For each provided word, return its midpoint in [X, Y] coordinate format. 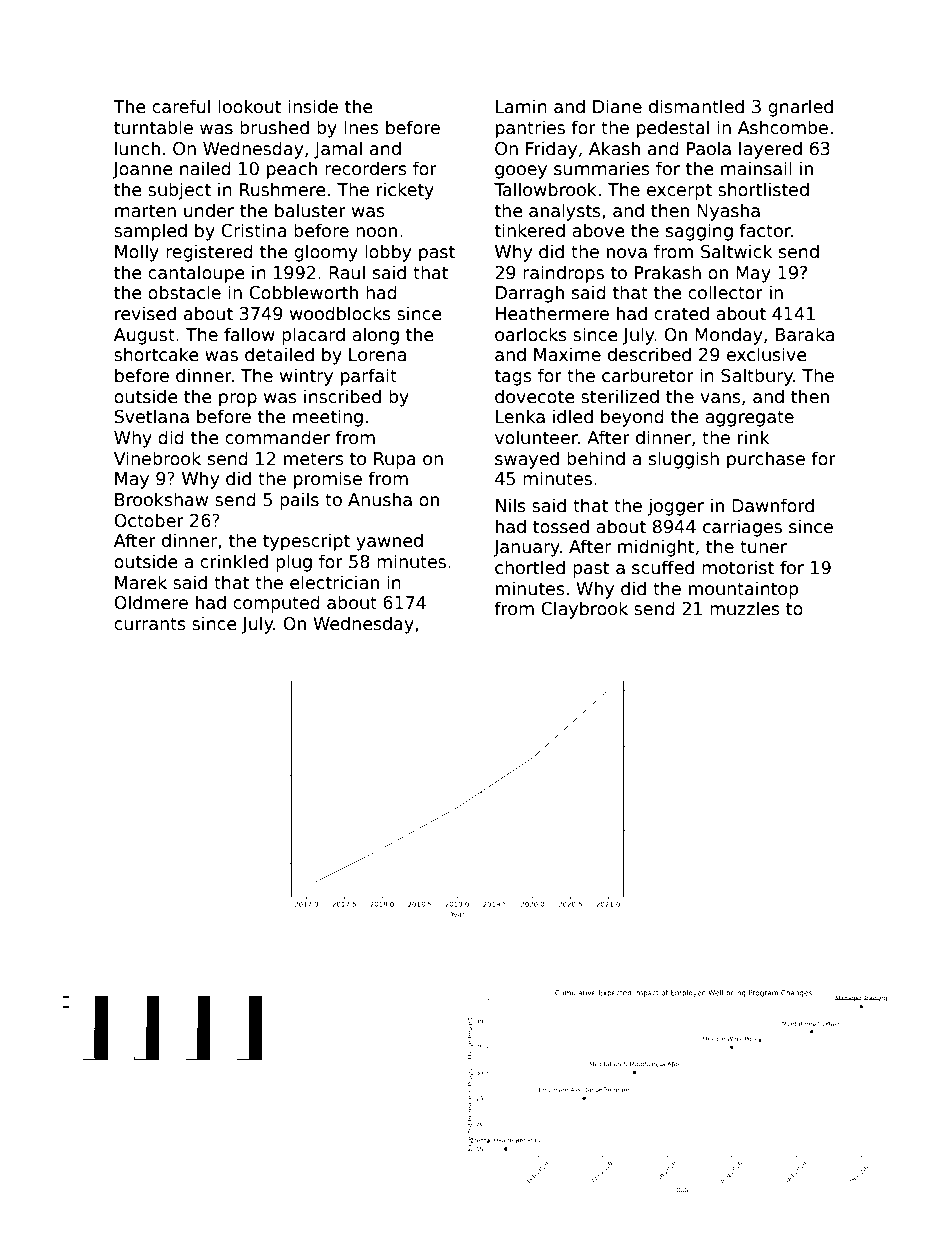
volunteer [536, 437]
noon [376, 232]
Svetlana [151, 416]
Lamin [521, 106]
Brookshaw [161, 499]
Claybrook [584, 610]
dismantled [696, 106]
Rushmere [282, 189]
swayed [527, 460]
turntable [153, 127]
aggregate [749, 418]
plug [294, 563]
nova [627, 253]
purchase [766, 460]
